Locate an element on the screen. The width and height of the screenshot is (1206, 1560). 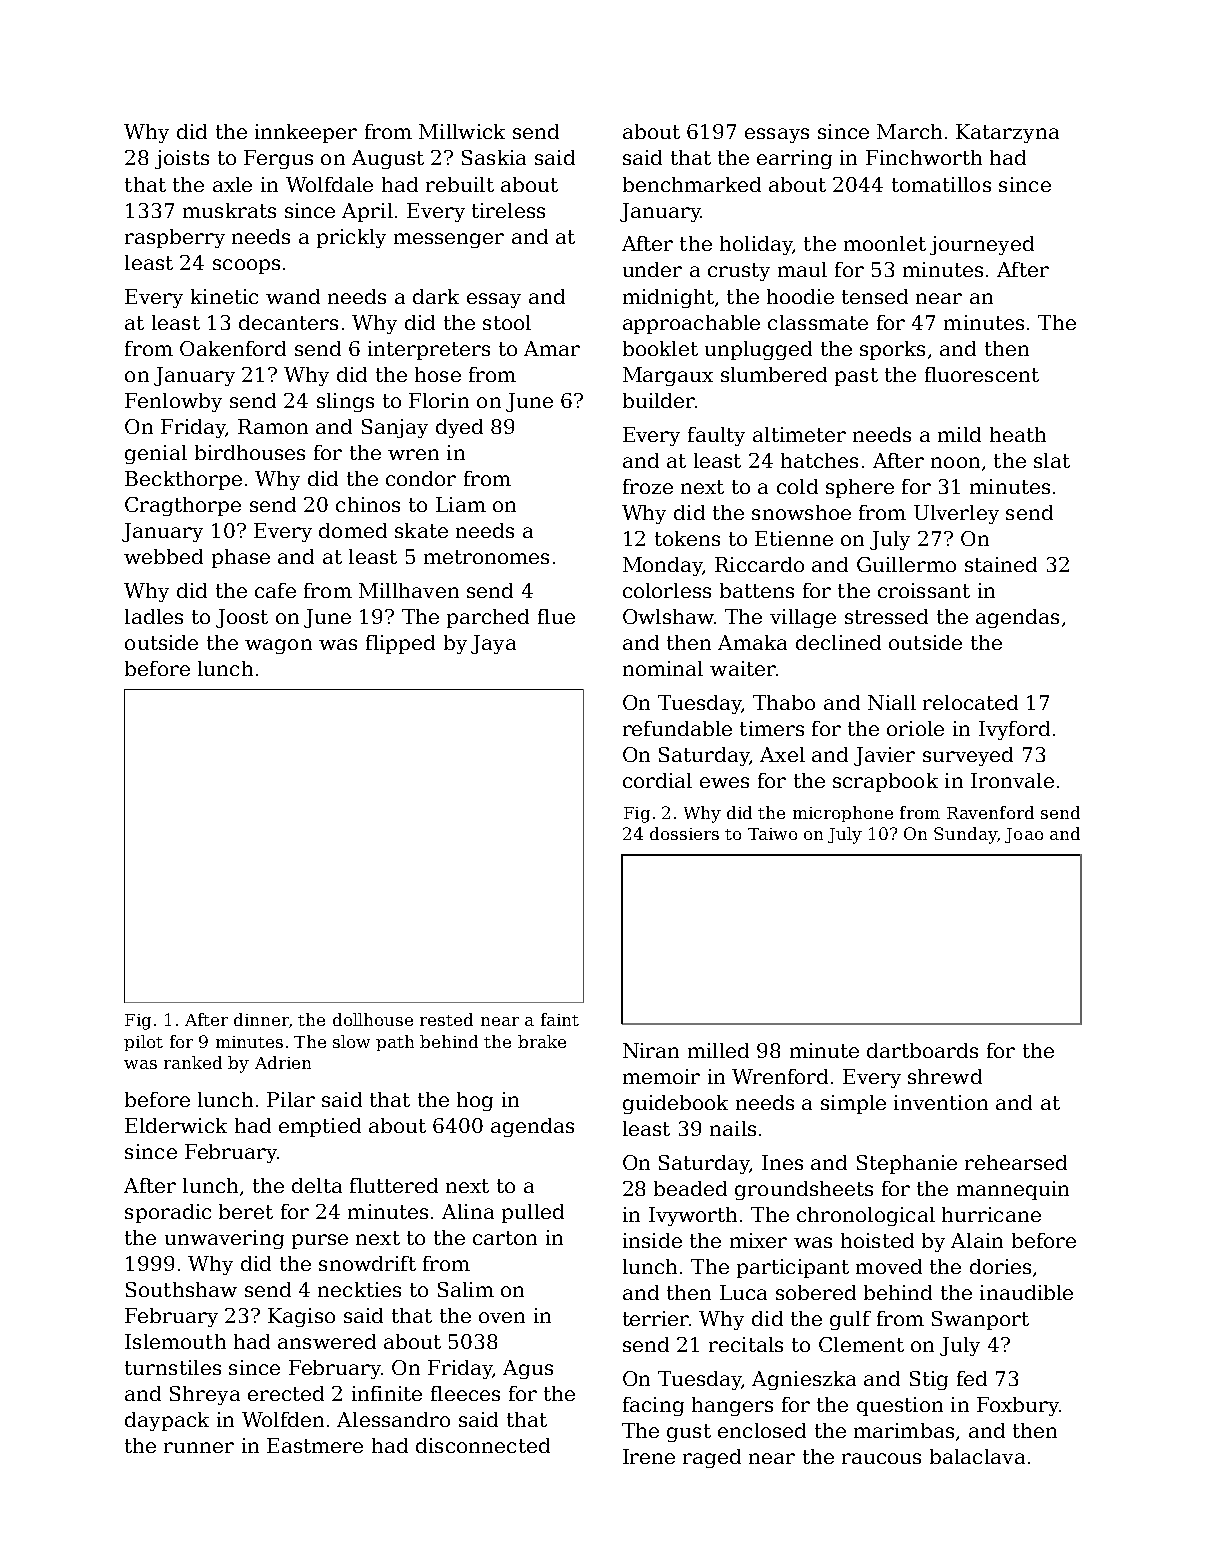
daypack is located at coordinates (167, 1421).
